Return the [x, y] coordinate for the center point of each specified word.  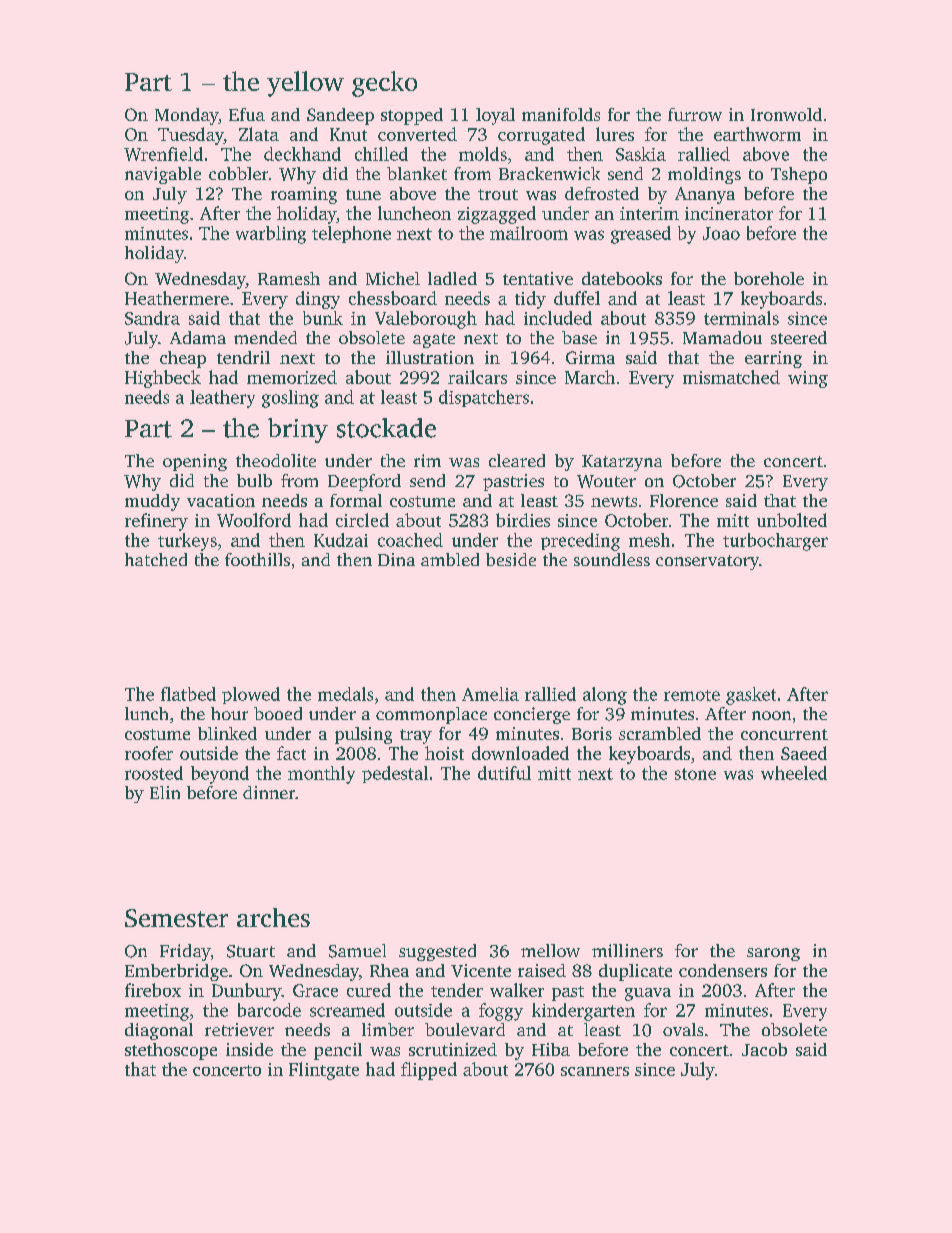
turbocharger [775, 542]
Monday [186, 116]
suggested [437, 952]
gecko [384, 84]
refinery [156, 522]
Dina [396, 559]
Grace [315, 990]
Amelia [490, 694]
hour [229, 713]
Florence [684, 500]
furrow [695, 114]
